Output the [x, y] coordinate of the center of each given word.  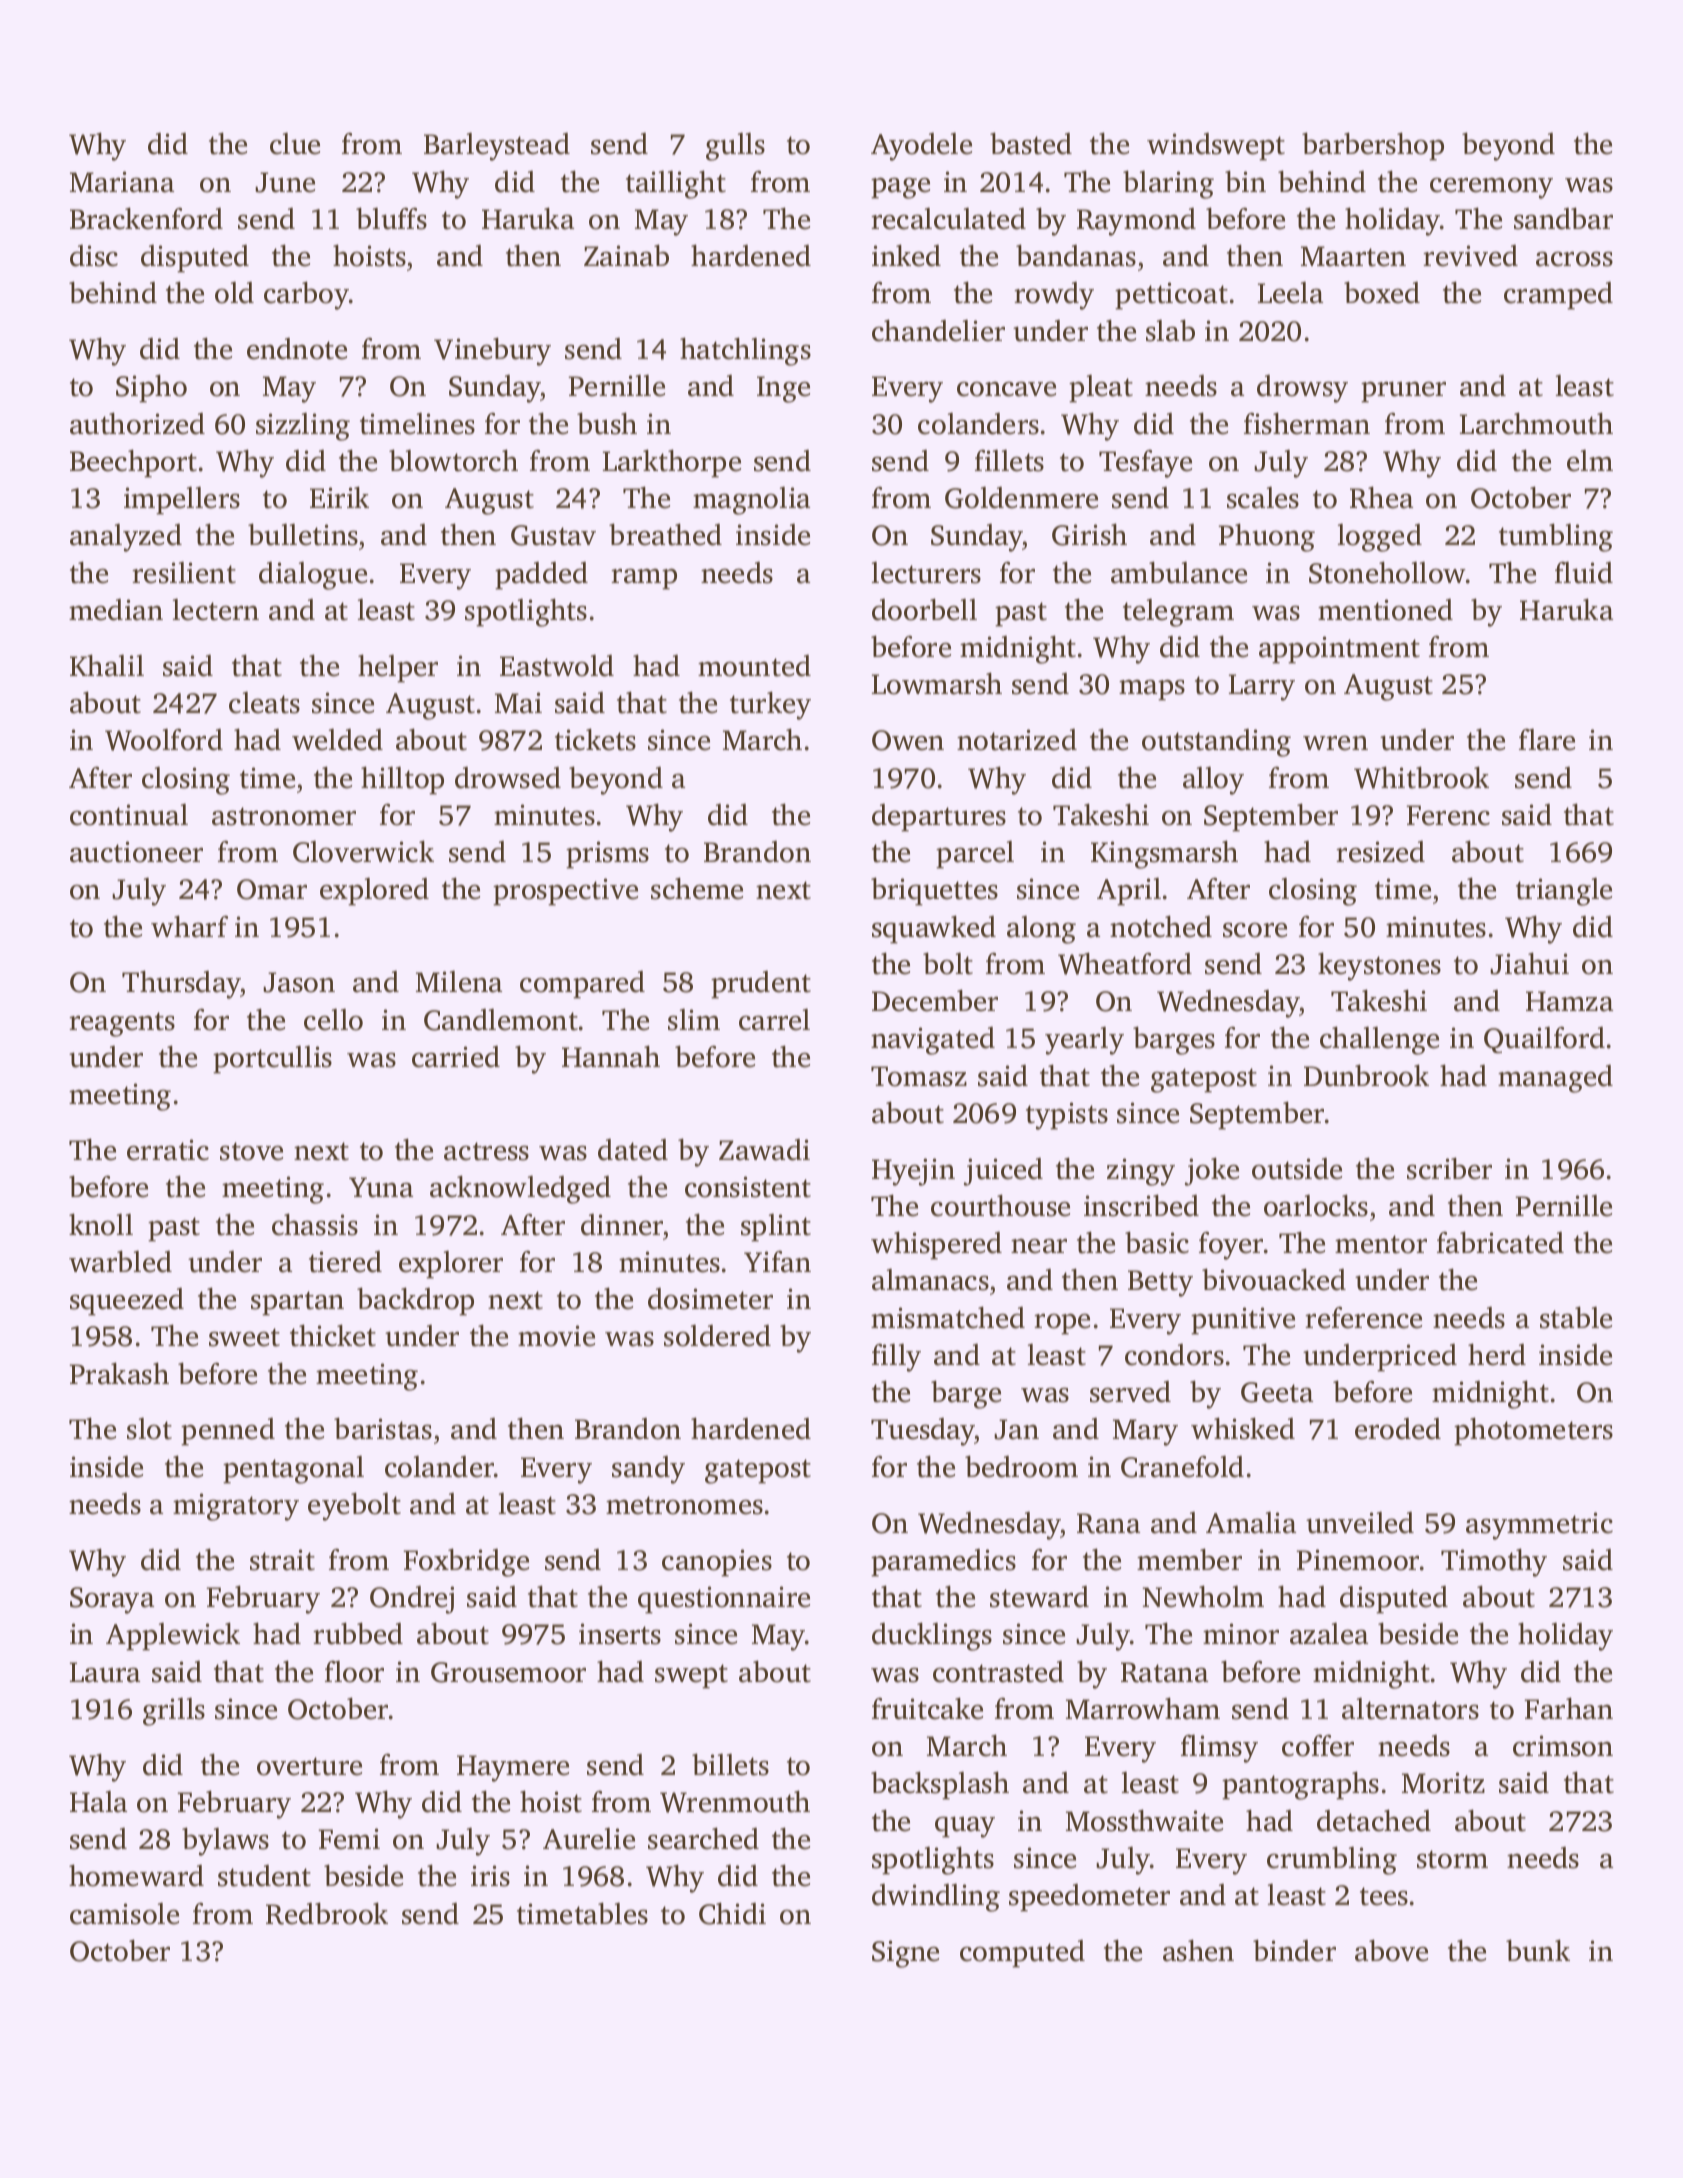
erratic [168, 1150]
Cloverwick [363, 851]
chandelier [938, 330]
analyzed [126, 537]
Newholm [1203, 1596]
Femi [349, 1839]
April [1129, 891]
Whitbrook [1421, 777]
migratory [236, 1507]
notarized [1017, 740]
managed [1555, 1079]
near [1039, 1246]
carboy [306, 295]
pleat [1101, 388]
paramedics [943, 1563]
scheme [697, 888]
